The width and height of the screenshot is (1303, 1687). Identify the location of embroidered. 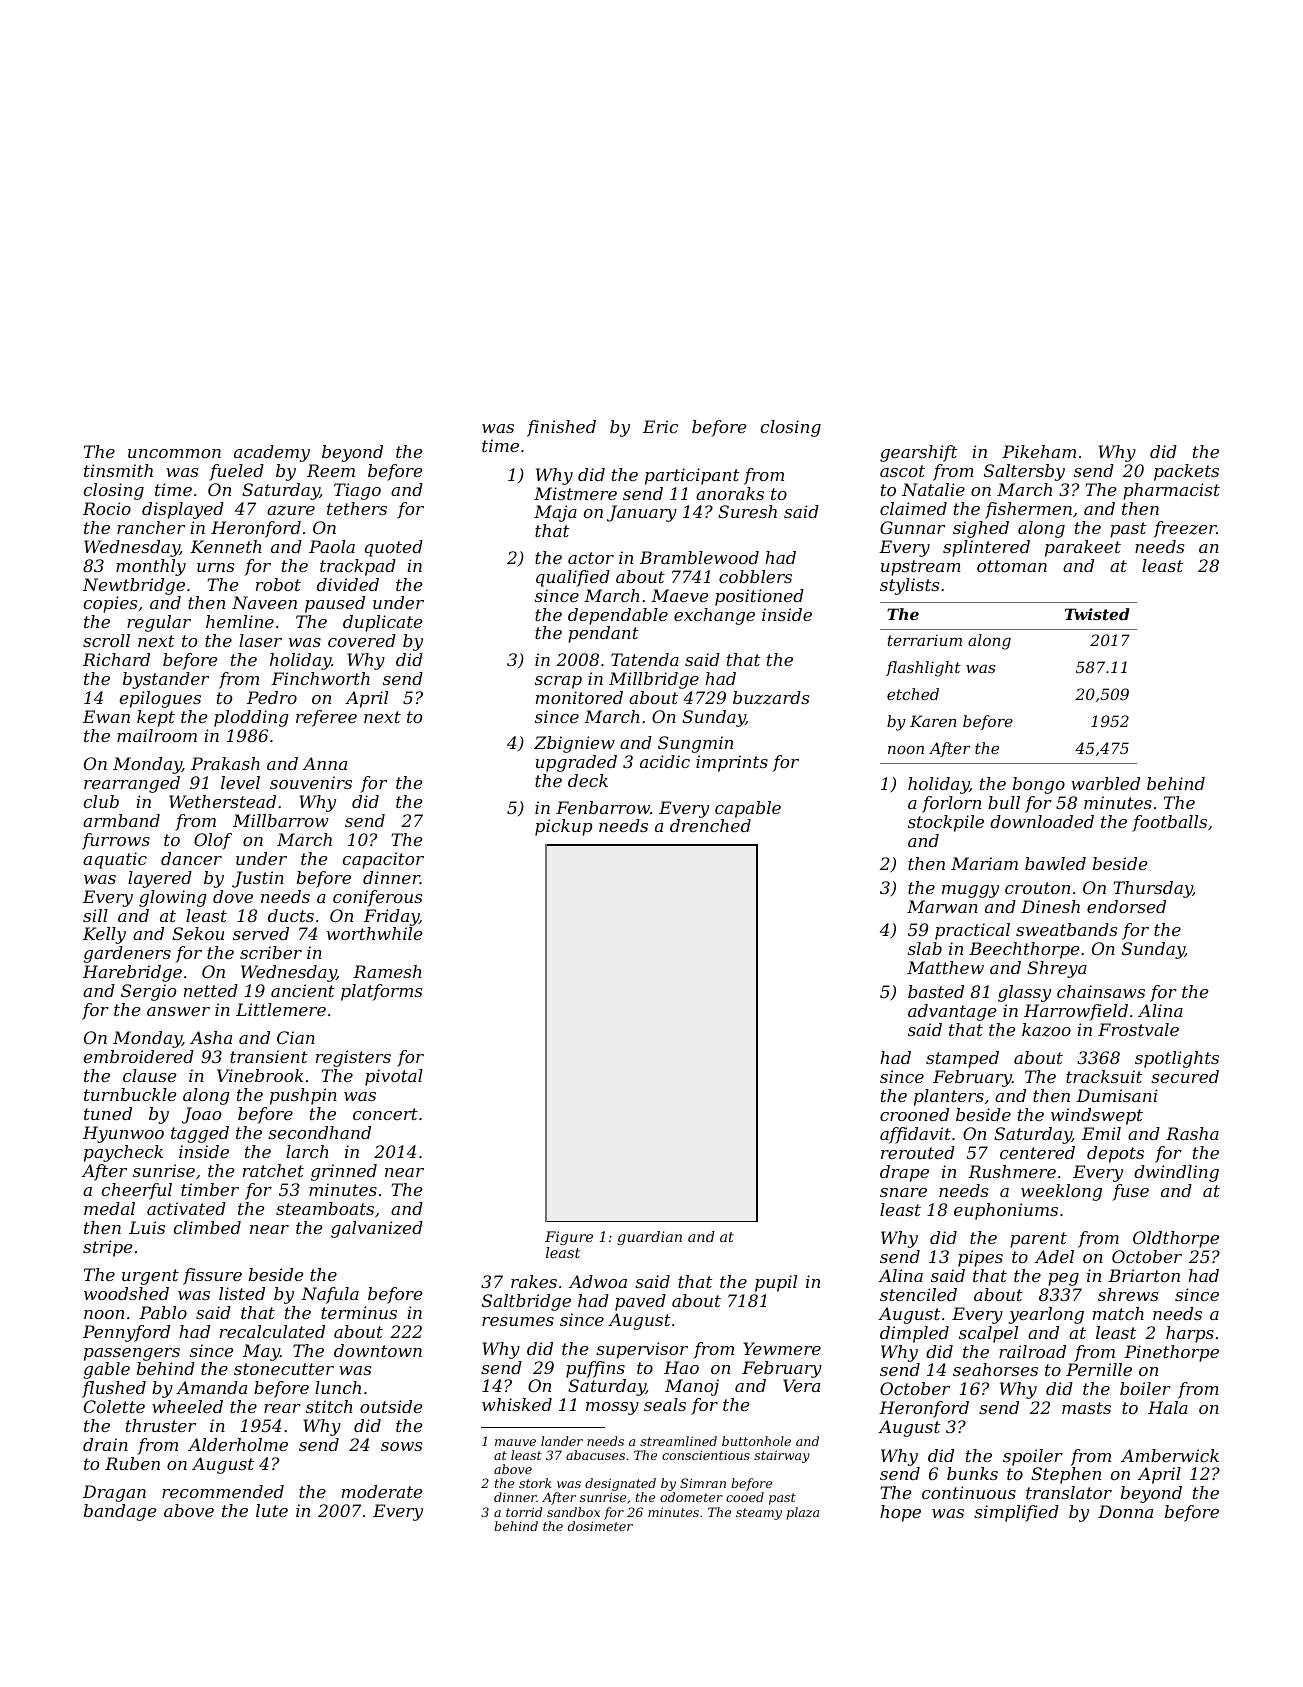
(139, 1056).
